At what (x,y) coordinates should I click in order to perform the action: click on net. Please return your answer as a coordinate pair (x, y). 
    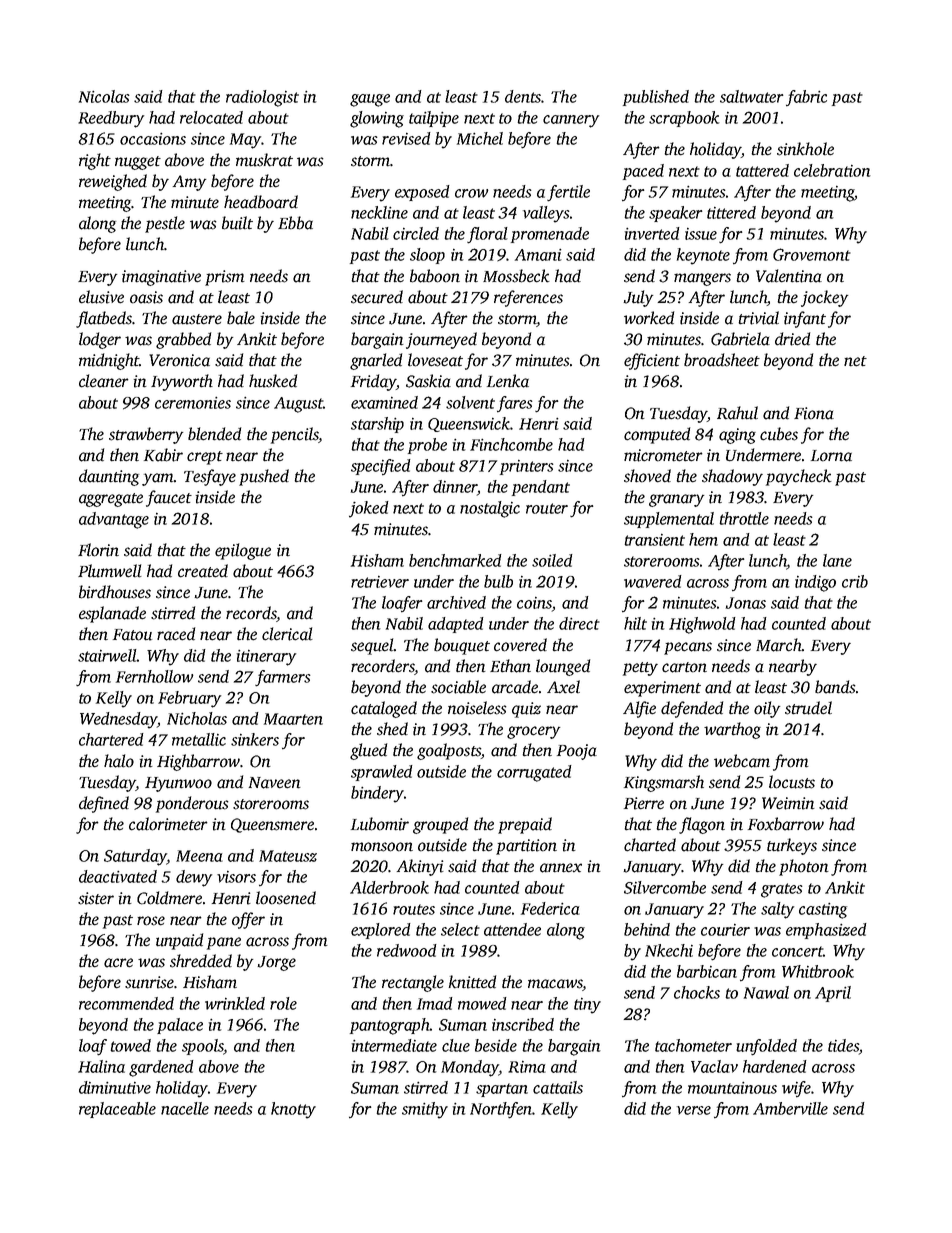
    Looking at the image, I should click on (855, 361).
